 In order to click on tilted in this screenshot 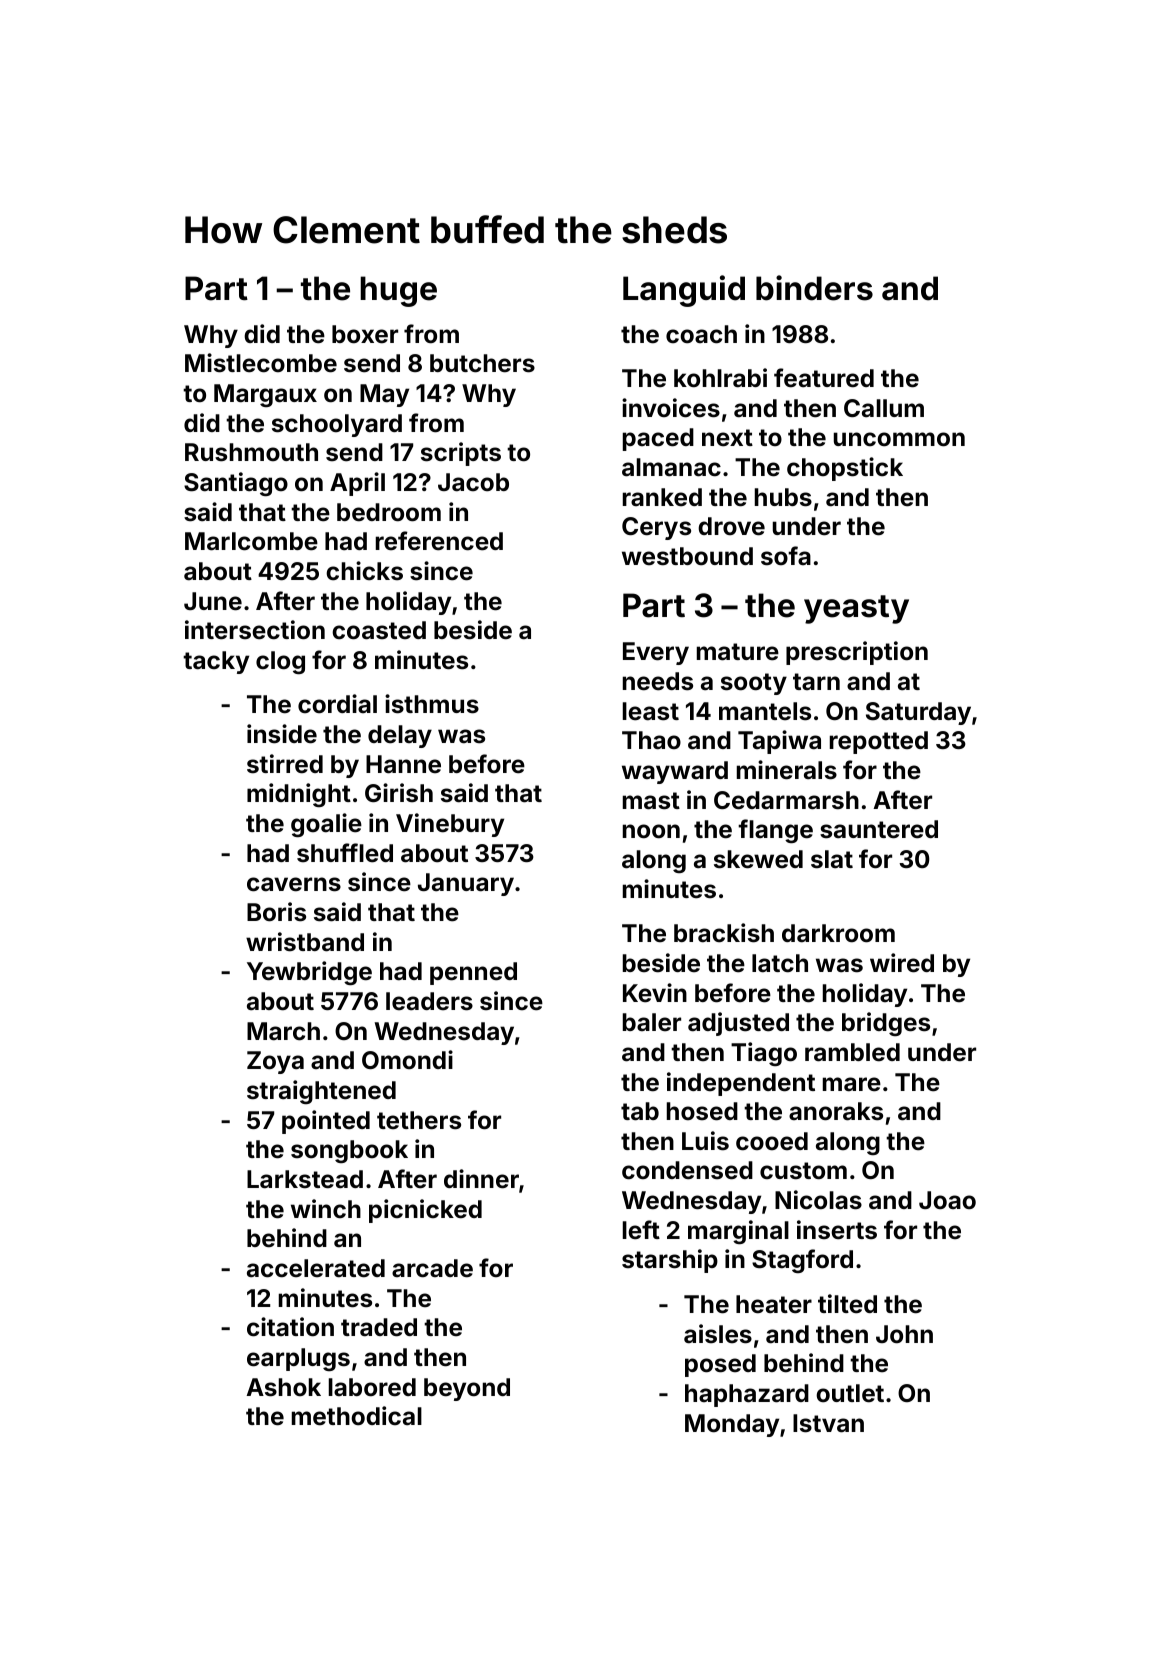, I will do `click(847, 1304)`.
